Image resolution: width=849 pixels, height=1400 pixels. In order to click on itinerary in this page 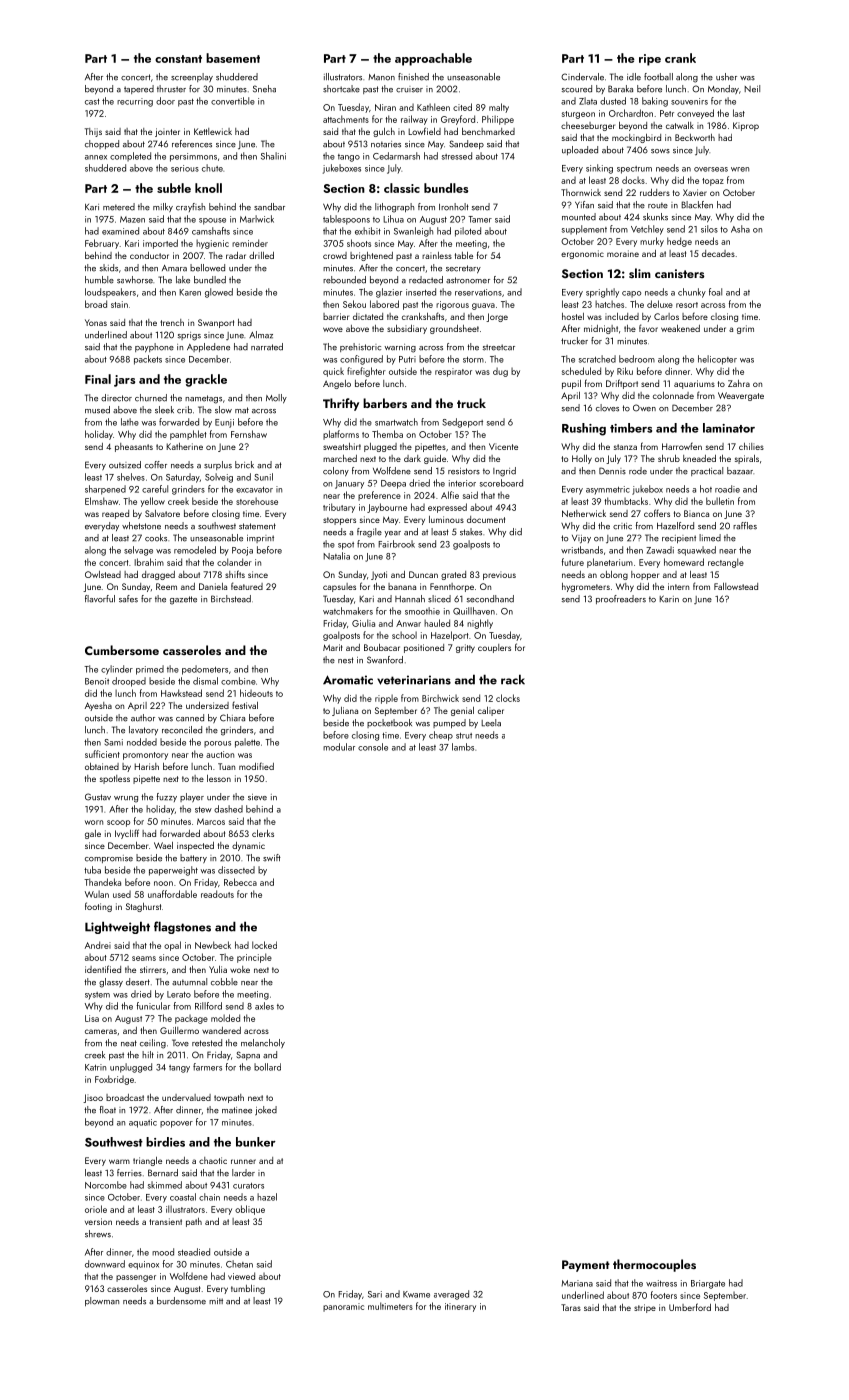, I will do `click(460, 1307)`.
